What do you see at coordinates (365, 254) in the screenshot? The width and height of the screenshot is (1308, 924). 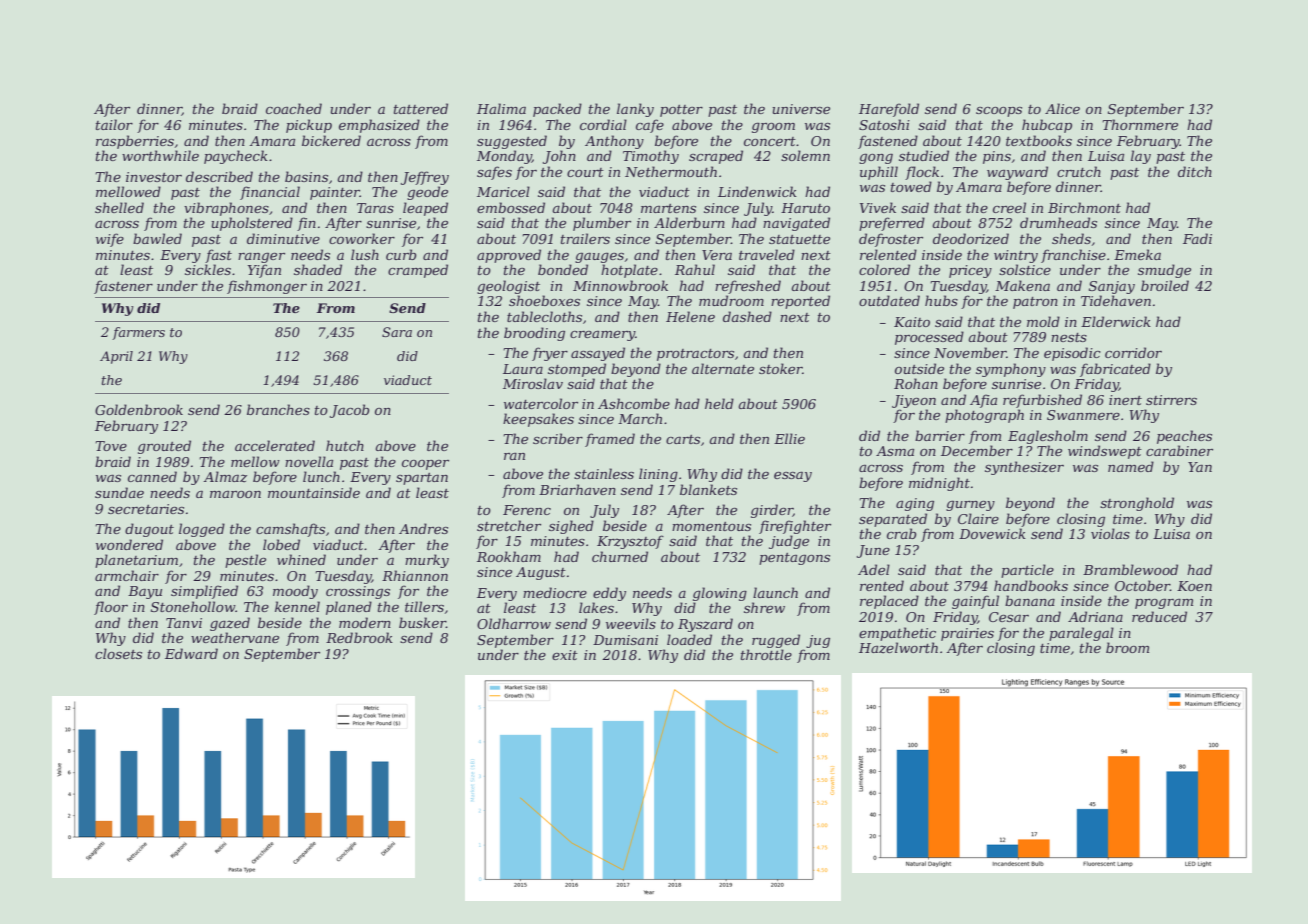 I see `lush` at bounding box center [365, 254].
